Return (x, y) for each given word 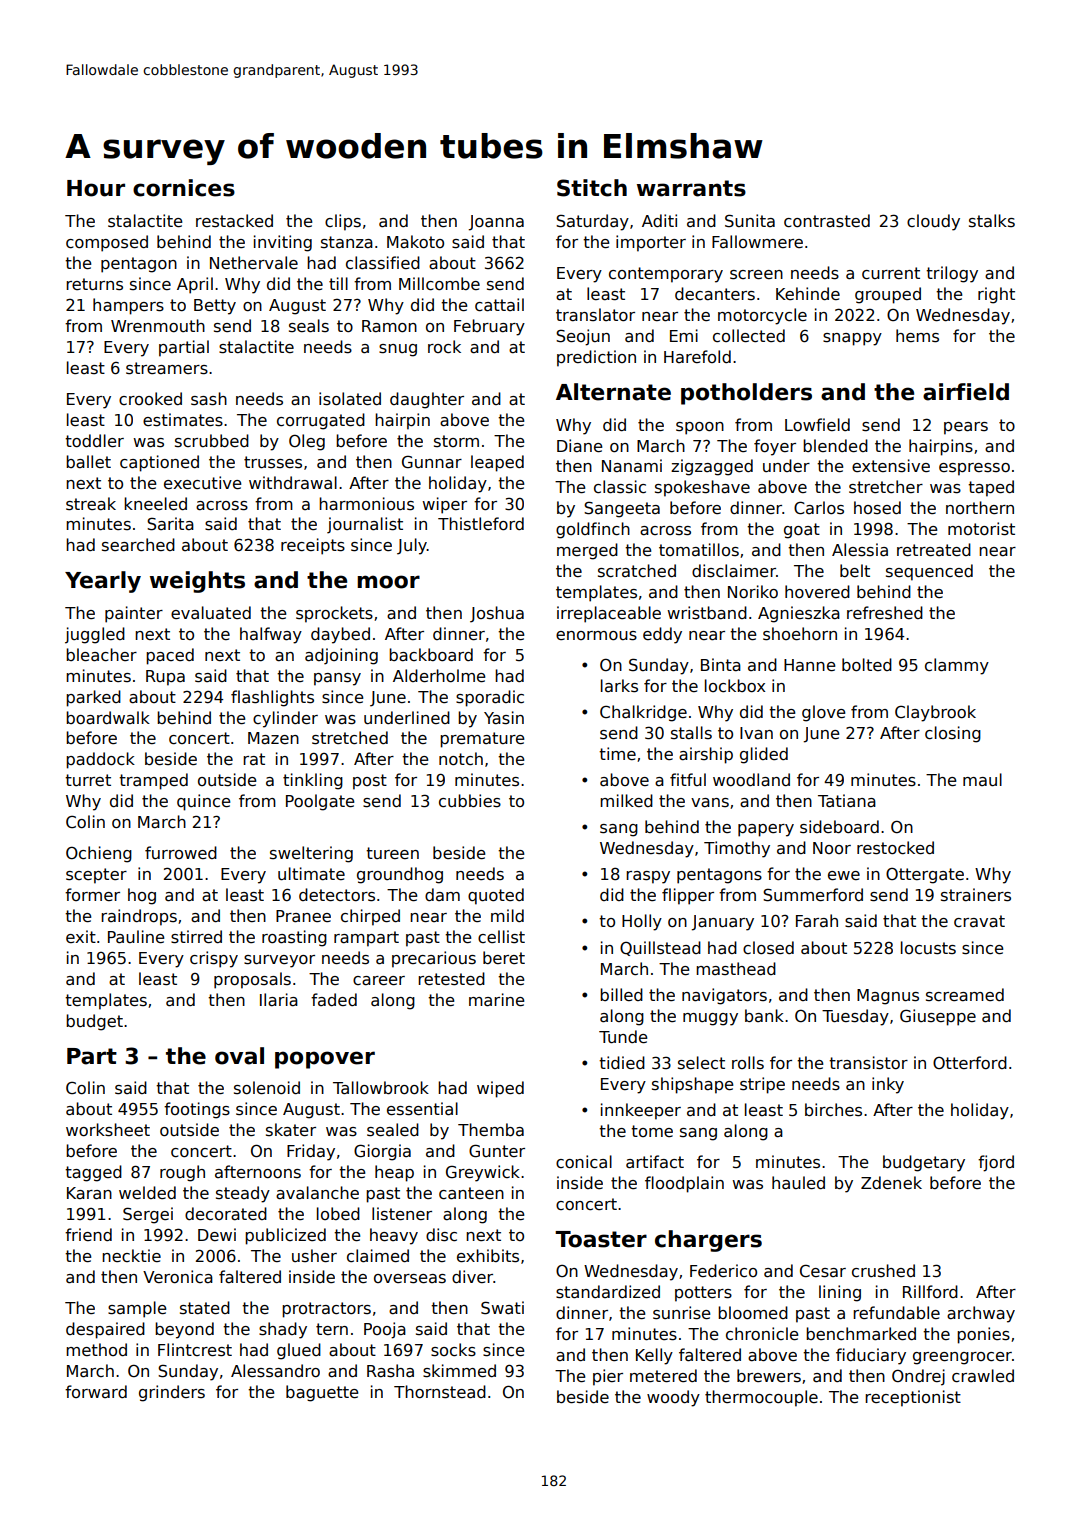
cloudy (933, 222)
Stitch (592, 188)
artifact (655, 1162)
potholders (746, 394)
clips (343, 222)
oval (239, 1056)
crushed (883, 1271)
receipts (313, 546)
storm (456, 441)
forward (96, 1391)
